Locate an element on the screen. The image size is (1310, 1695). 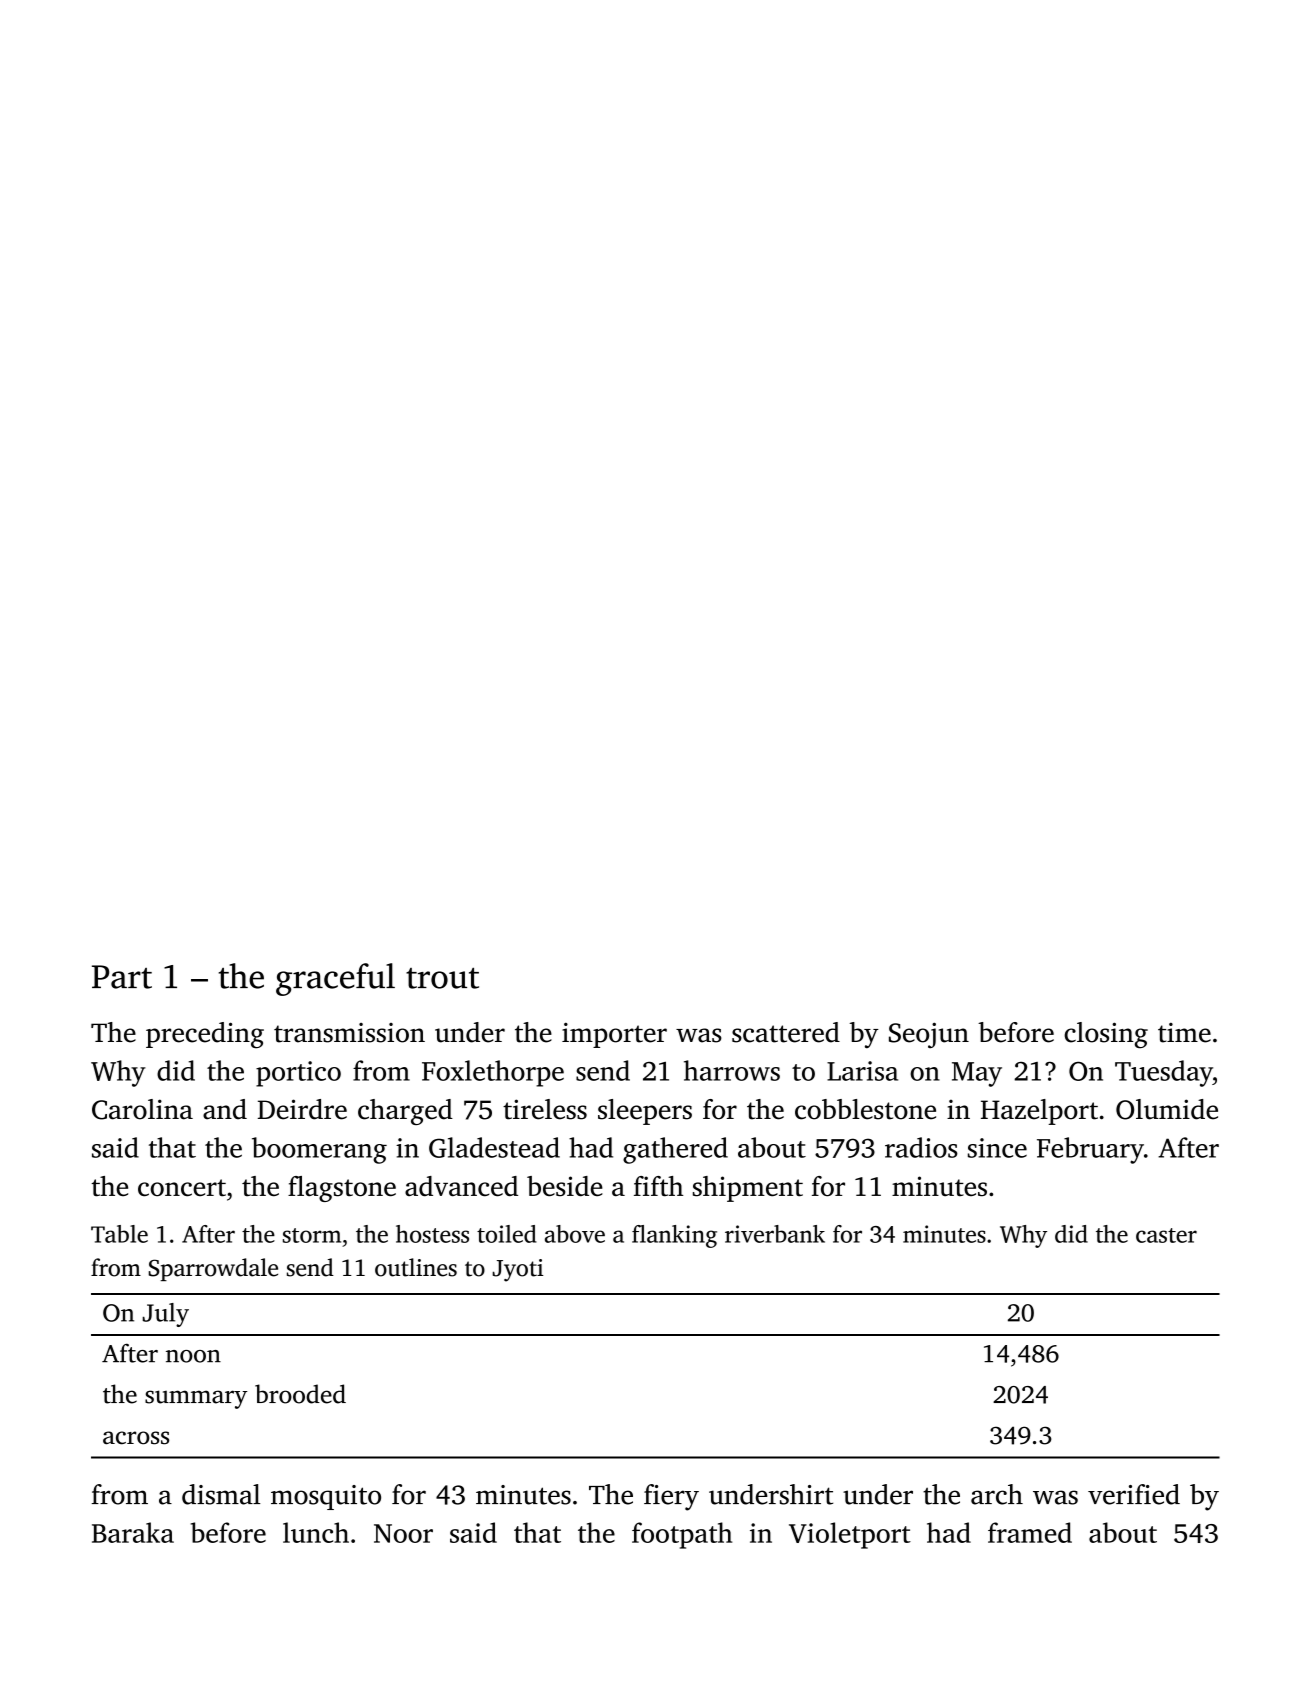
preceding is located at coordinates (205, 1035).
